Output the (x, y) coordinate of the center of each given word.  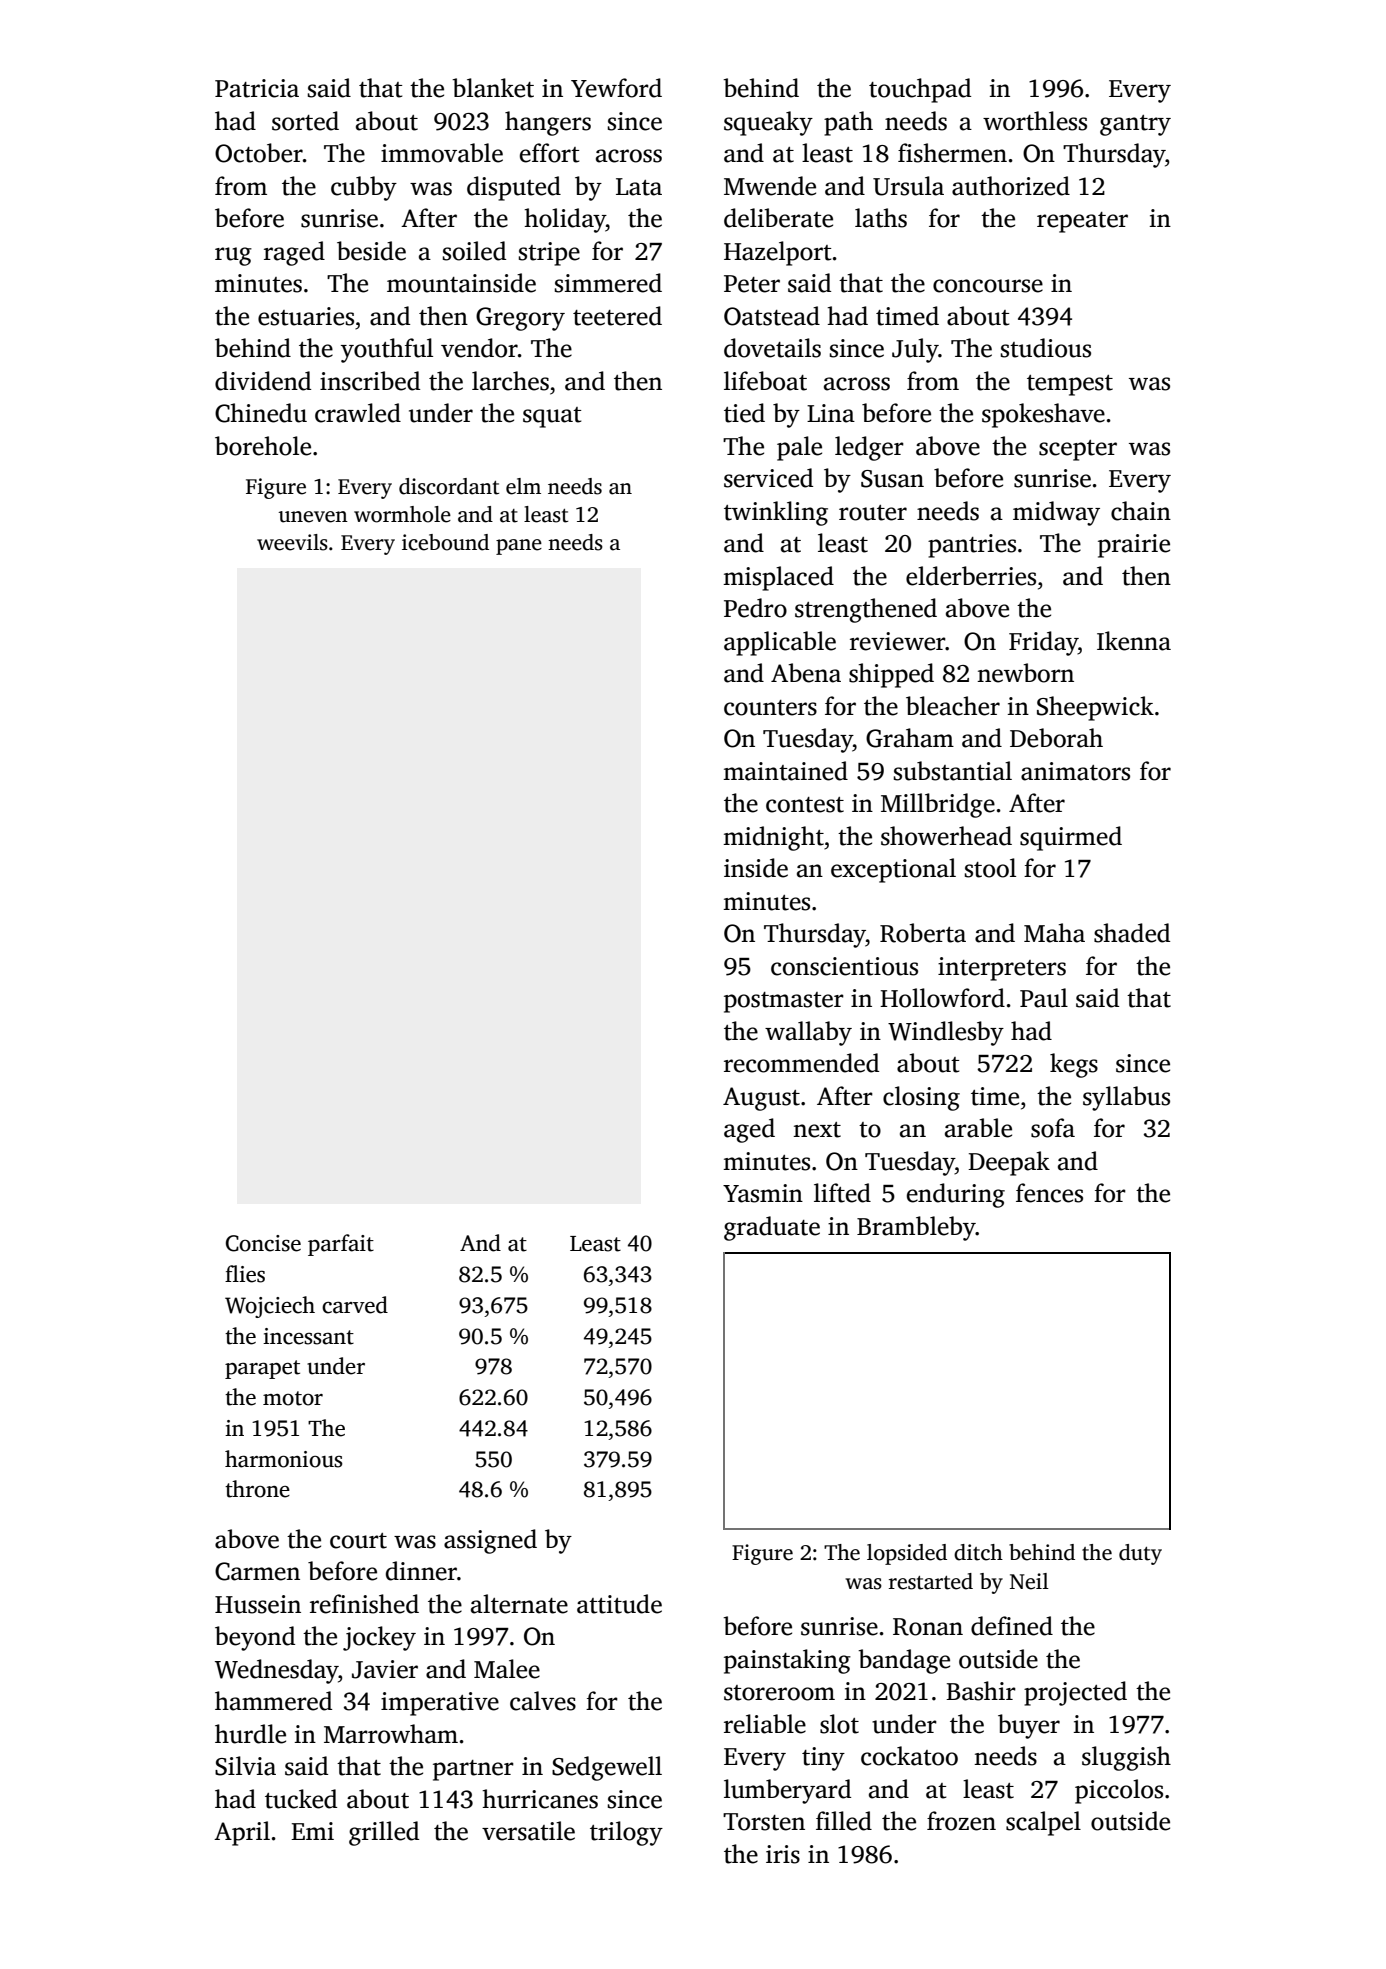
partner (473, 1770)
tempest (1070, 385)
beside (371, 251)
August (761, 1099)
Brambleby (916, 1228)
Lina (831, 413)
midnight (773, 838)
